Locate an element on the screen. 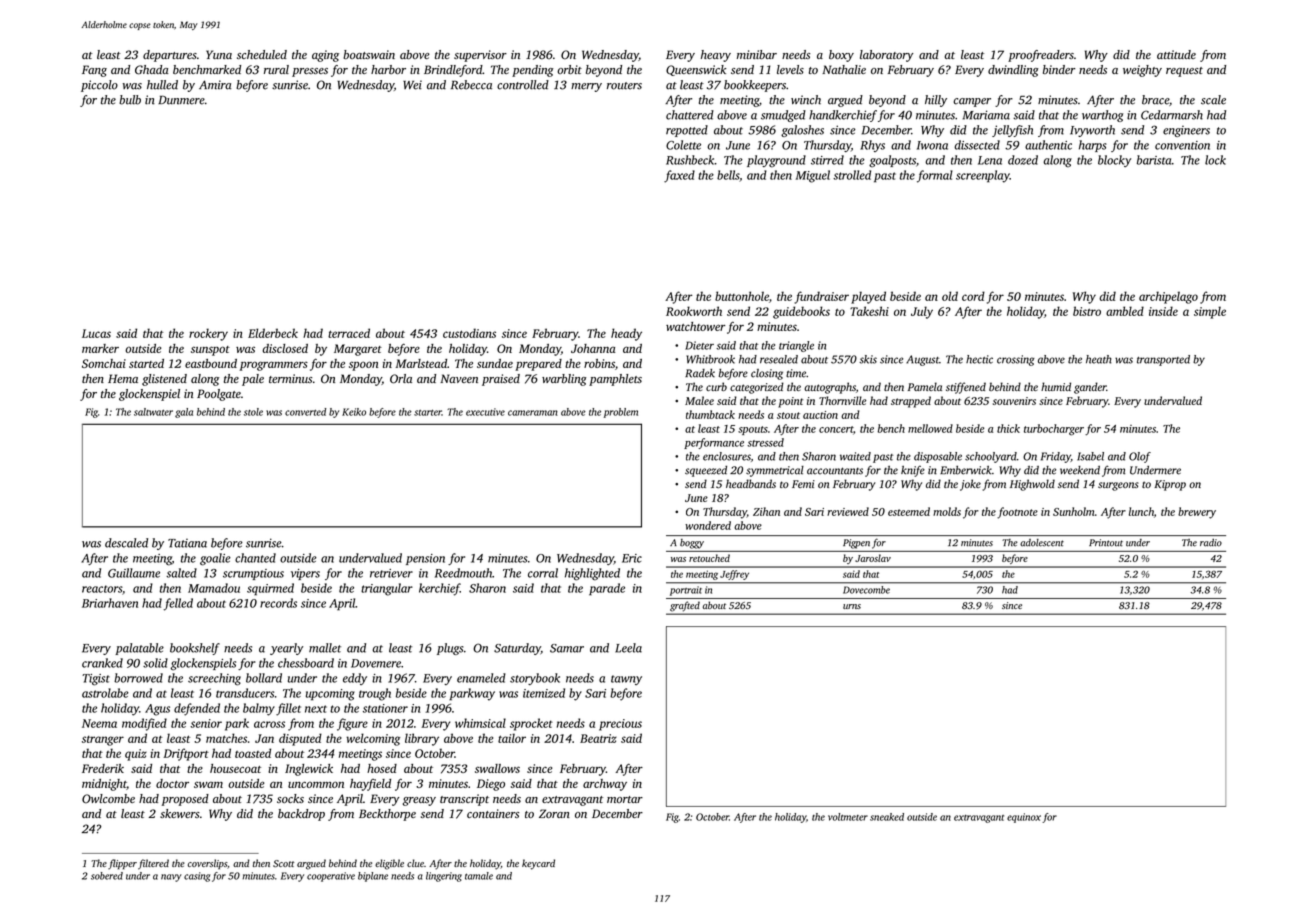 The width and height of the screenshot is (1308, 924). tailor is located at coordinates (512, 738).
